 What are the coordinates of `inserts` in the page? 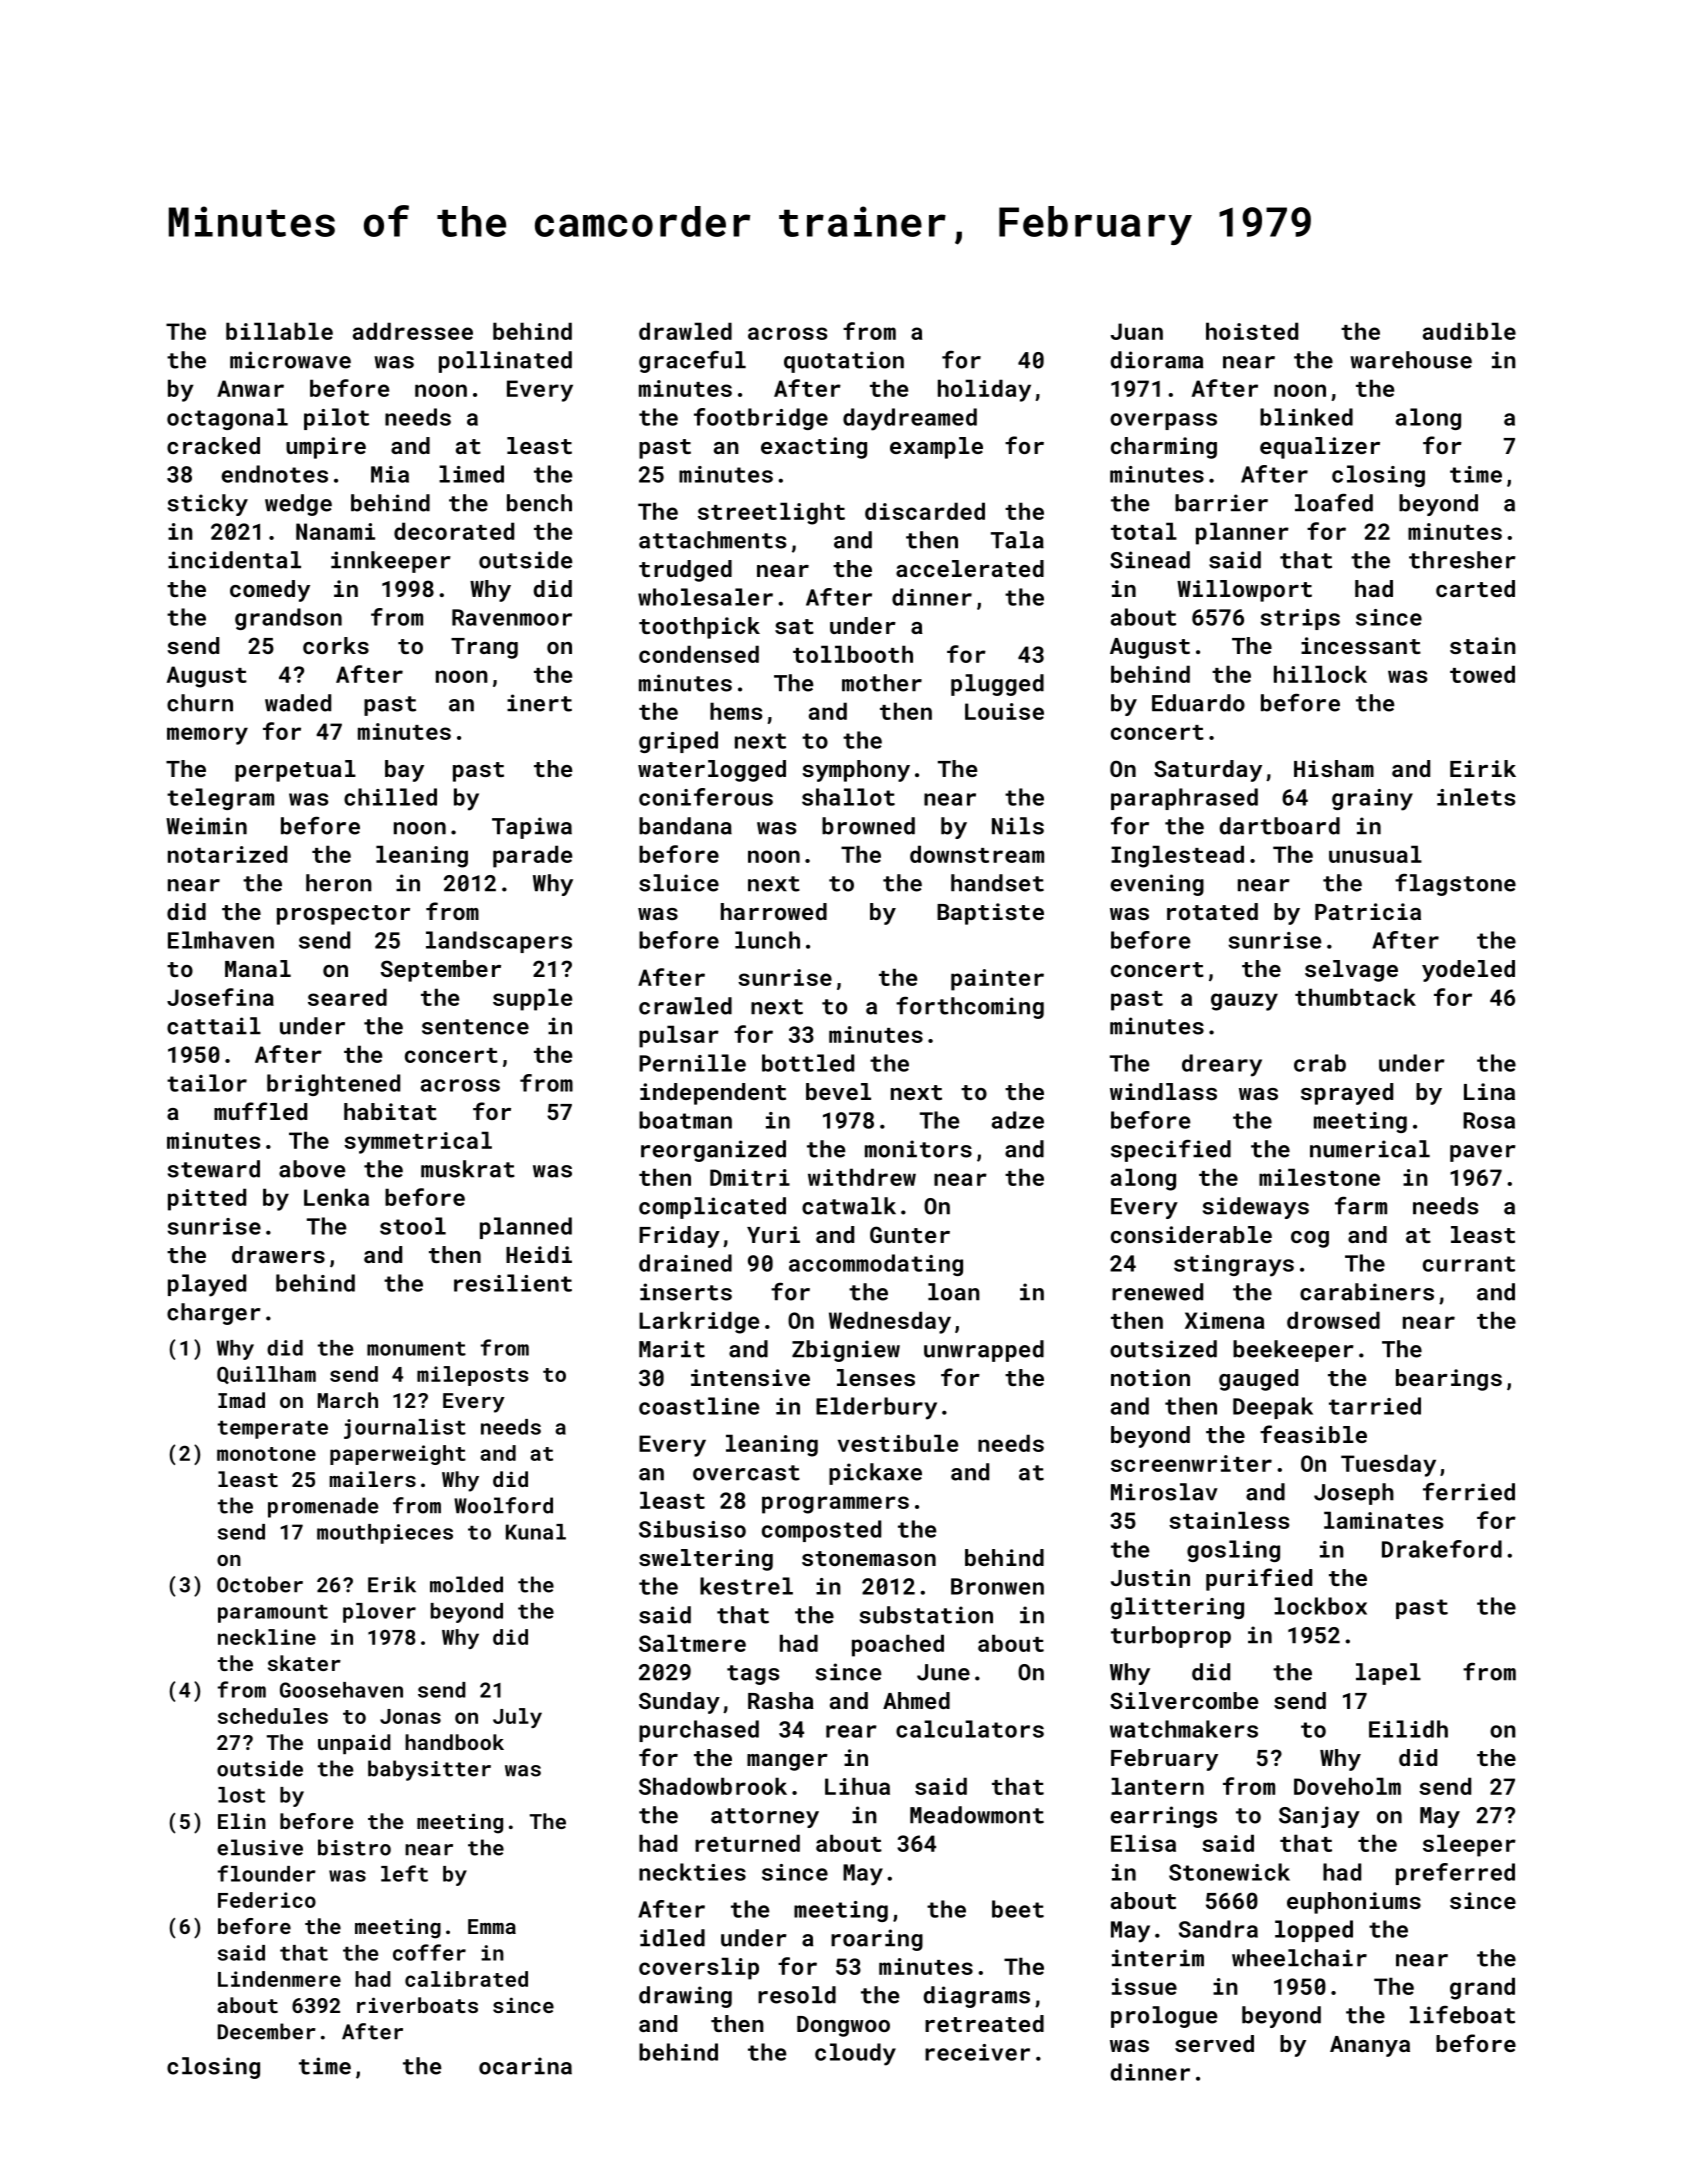 It's located at (686, 1292).
